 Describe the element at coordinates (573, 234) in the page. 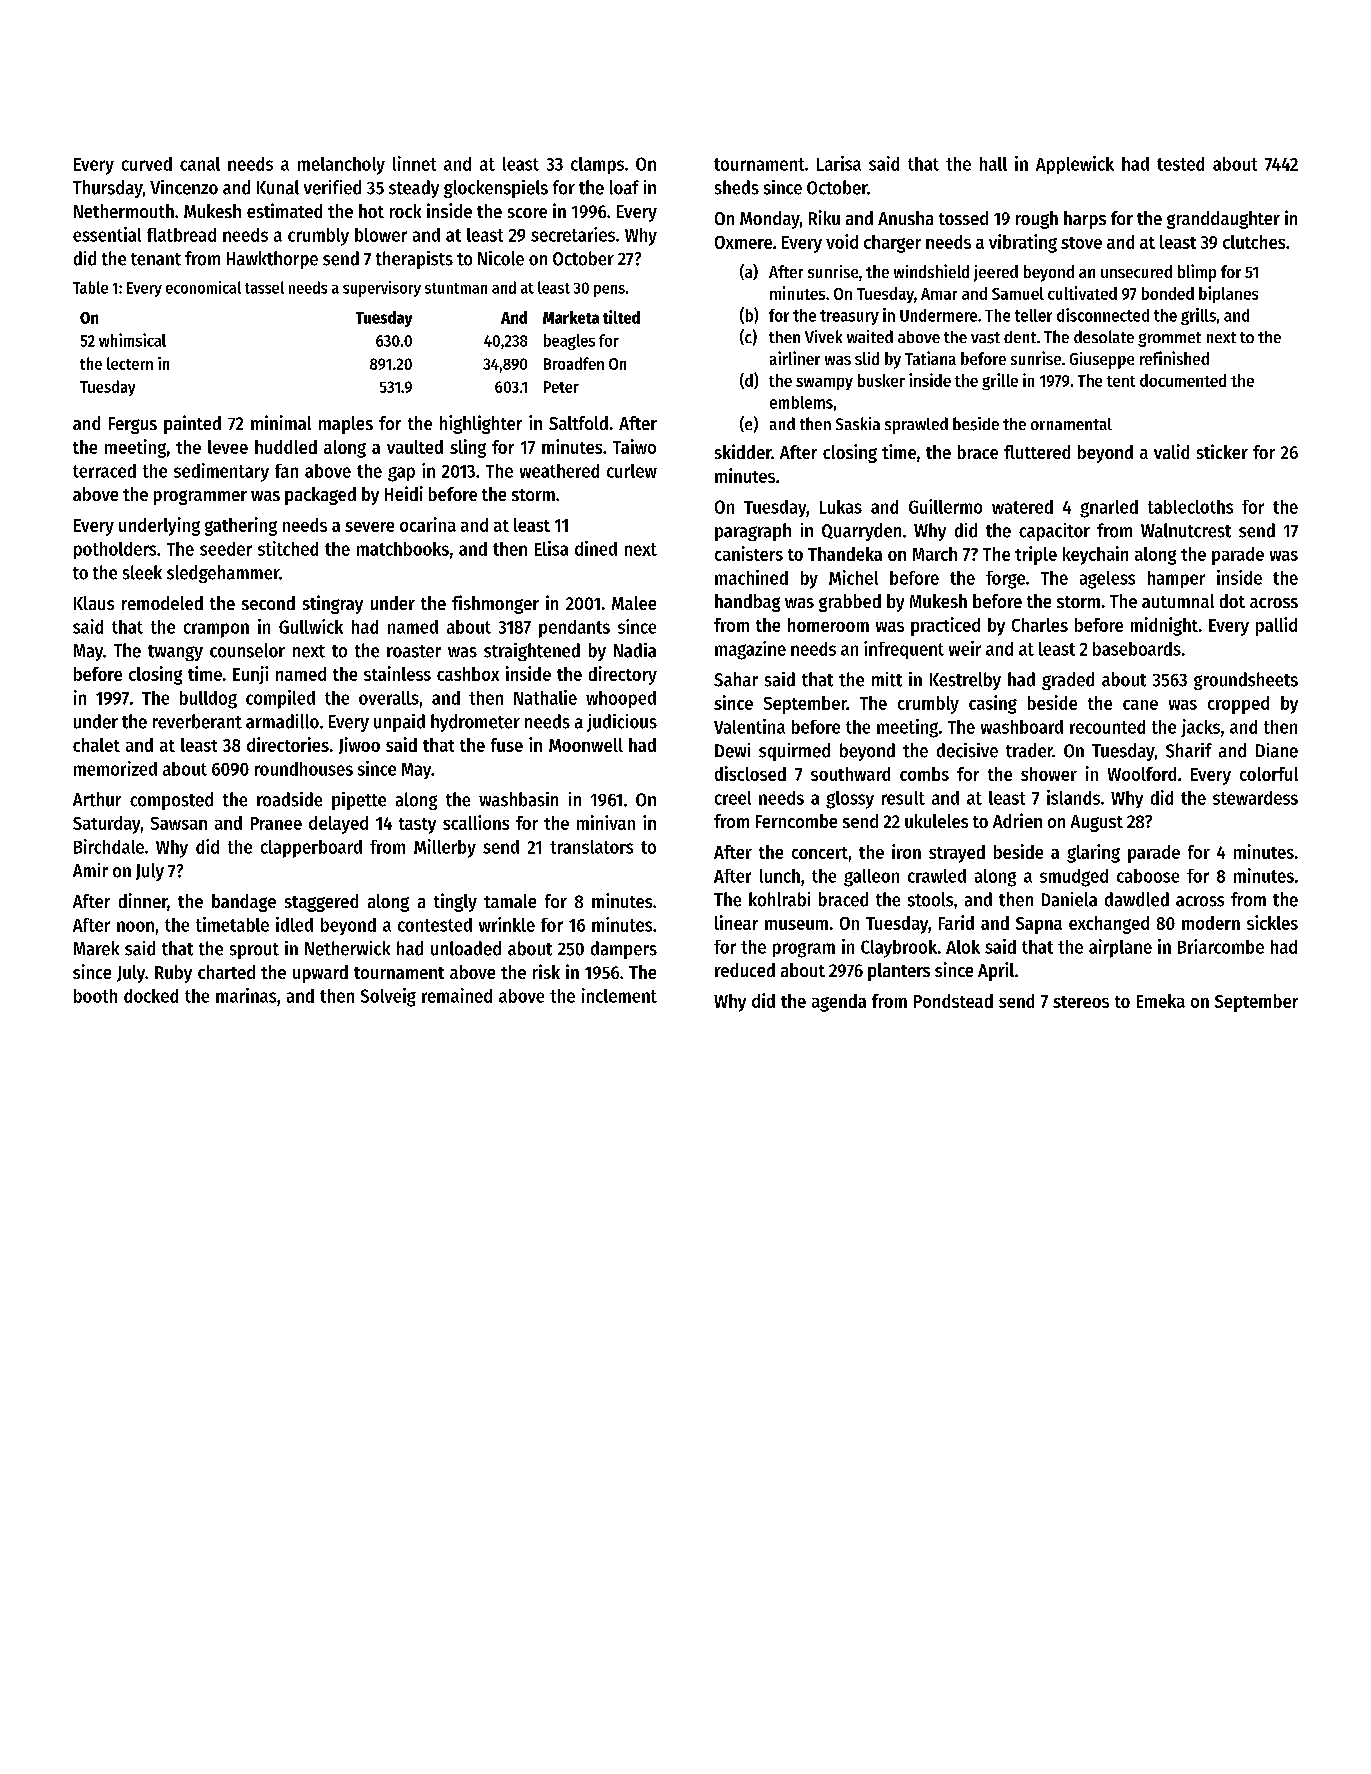

I see `secretaries` at that location.
